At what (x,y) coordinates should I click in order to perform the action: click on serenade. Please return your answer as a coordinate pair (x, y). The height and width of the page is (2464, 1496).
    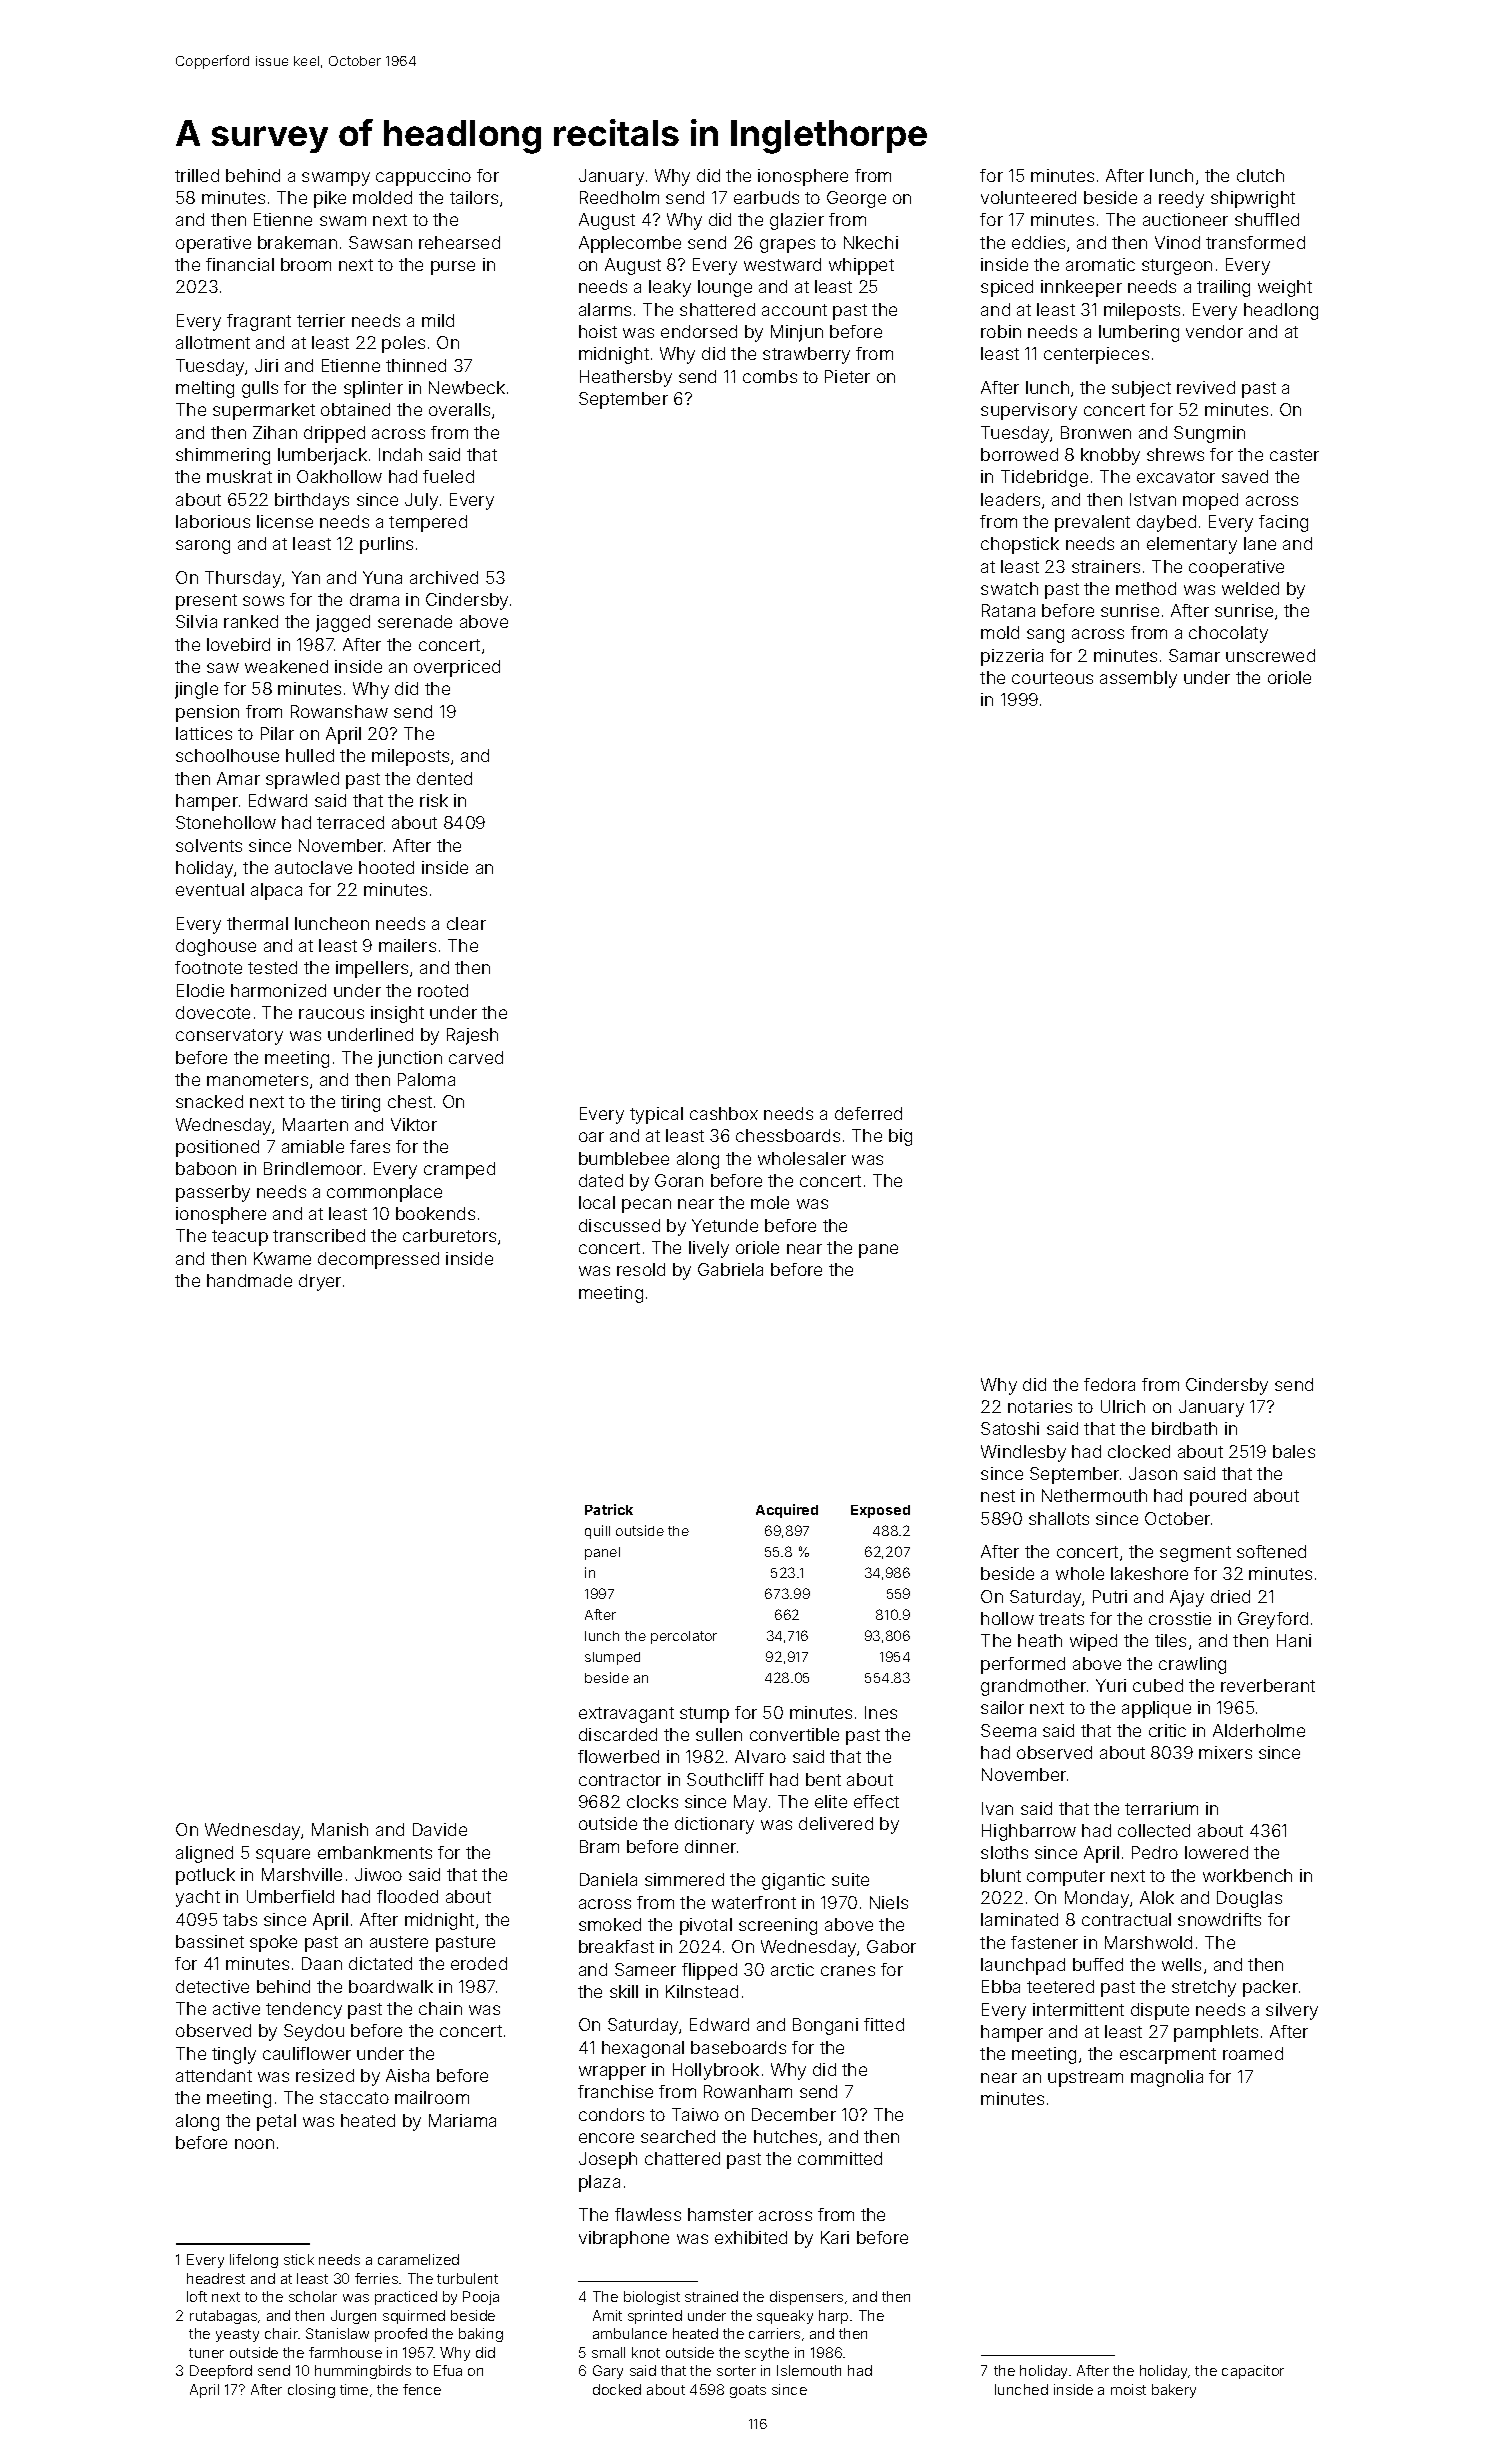
    Looking at the image, I should click on (415, 621).
